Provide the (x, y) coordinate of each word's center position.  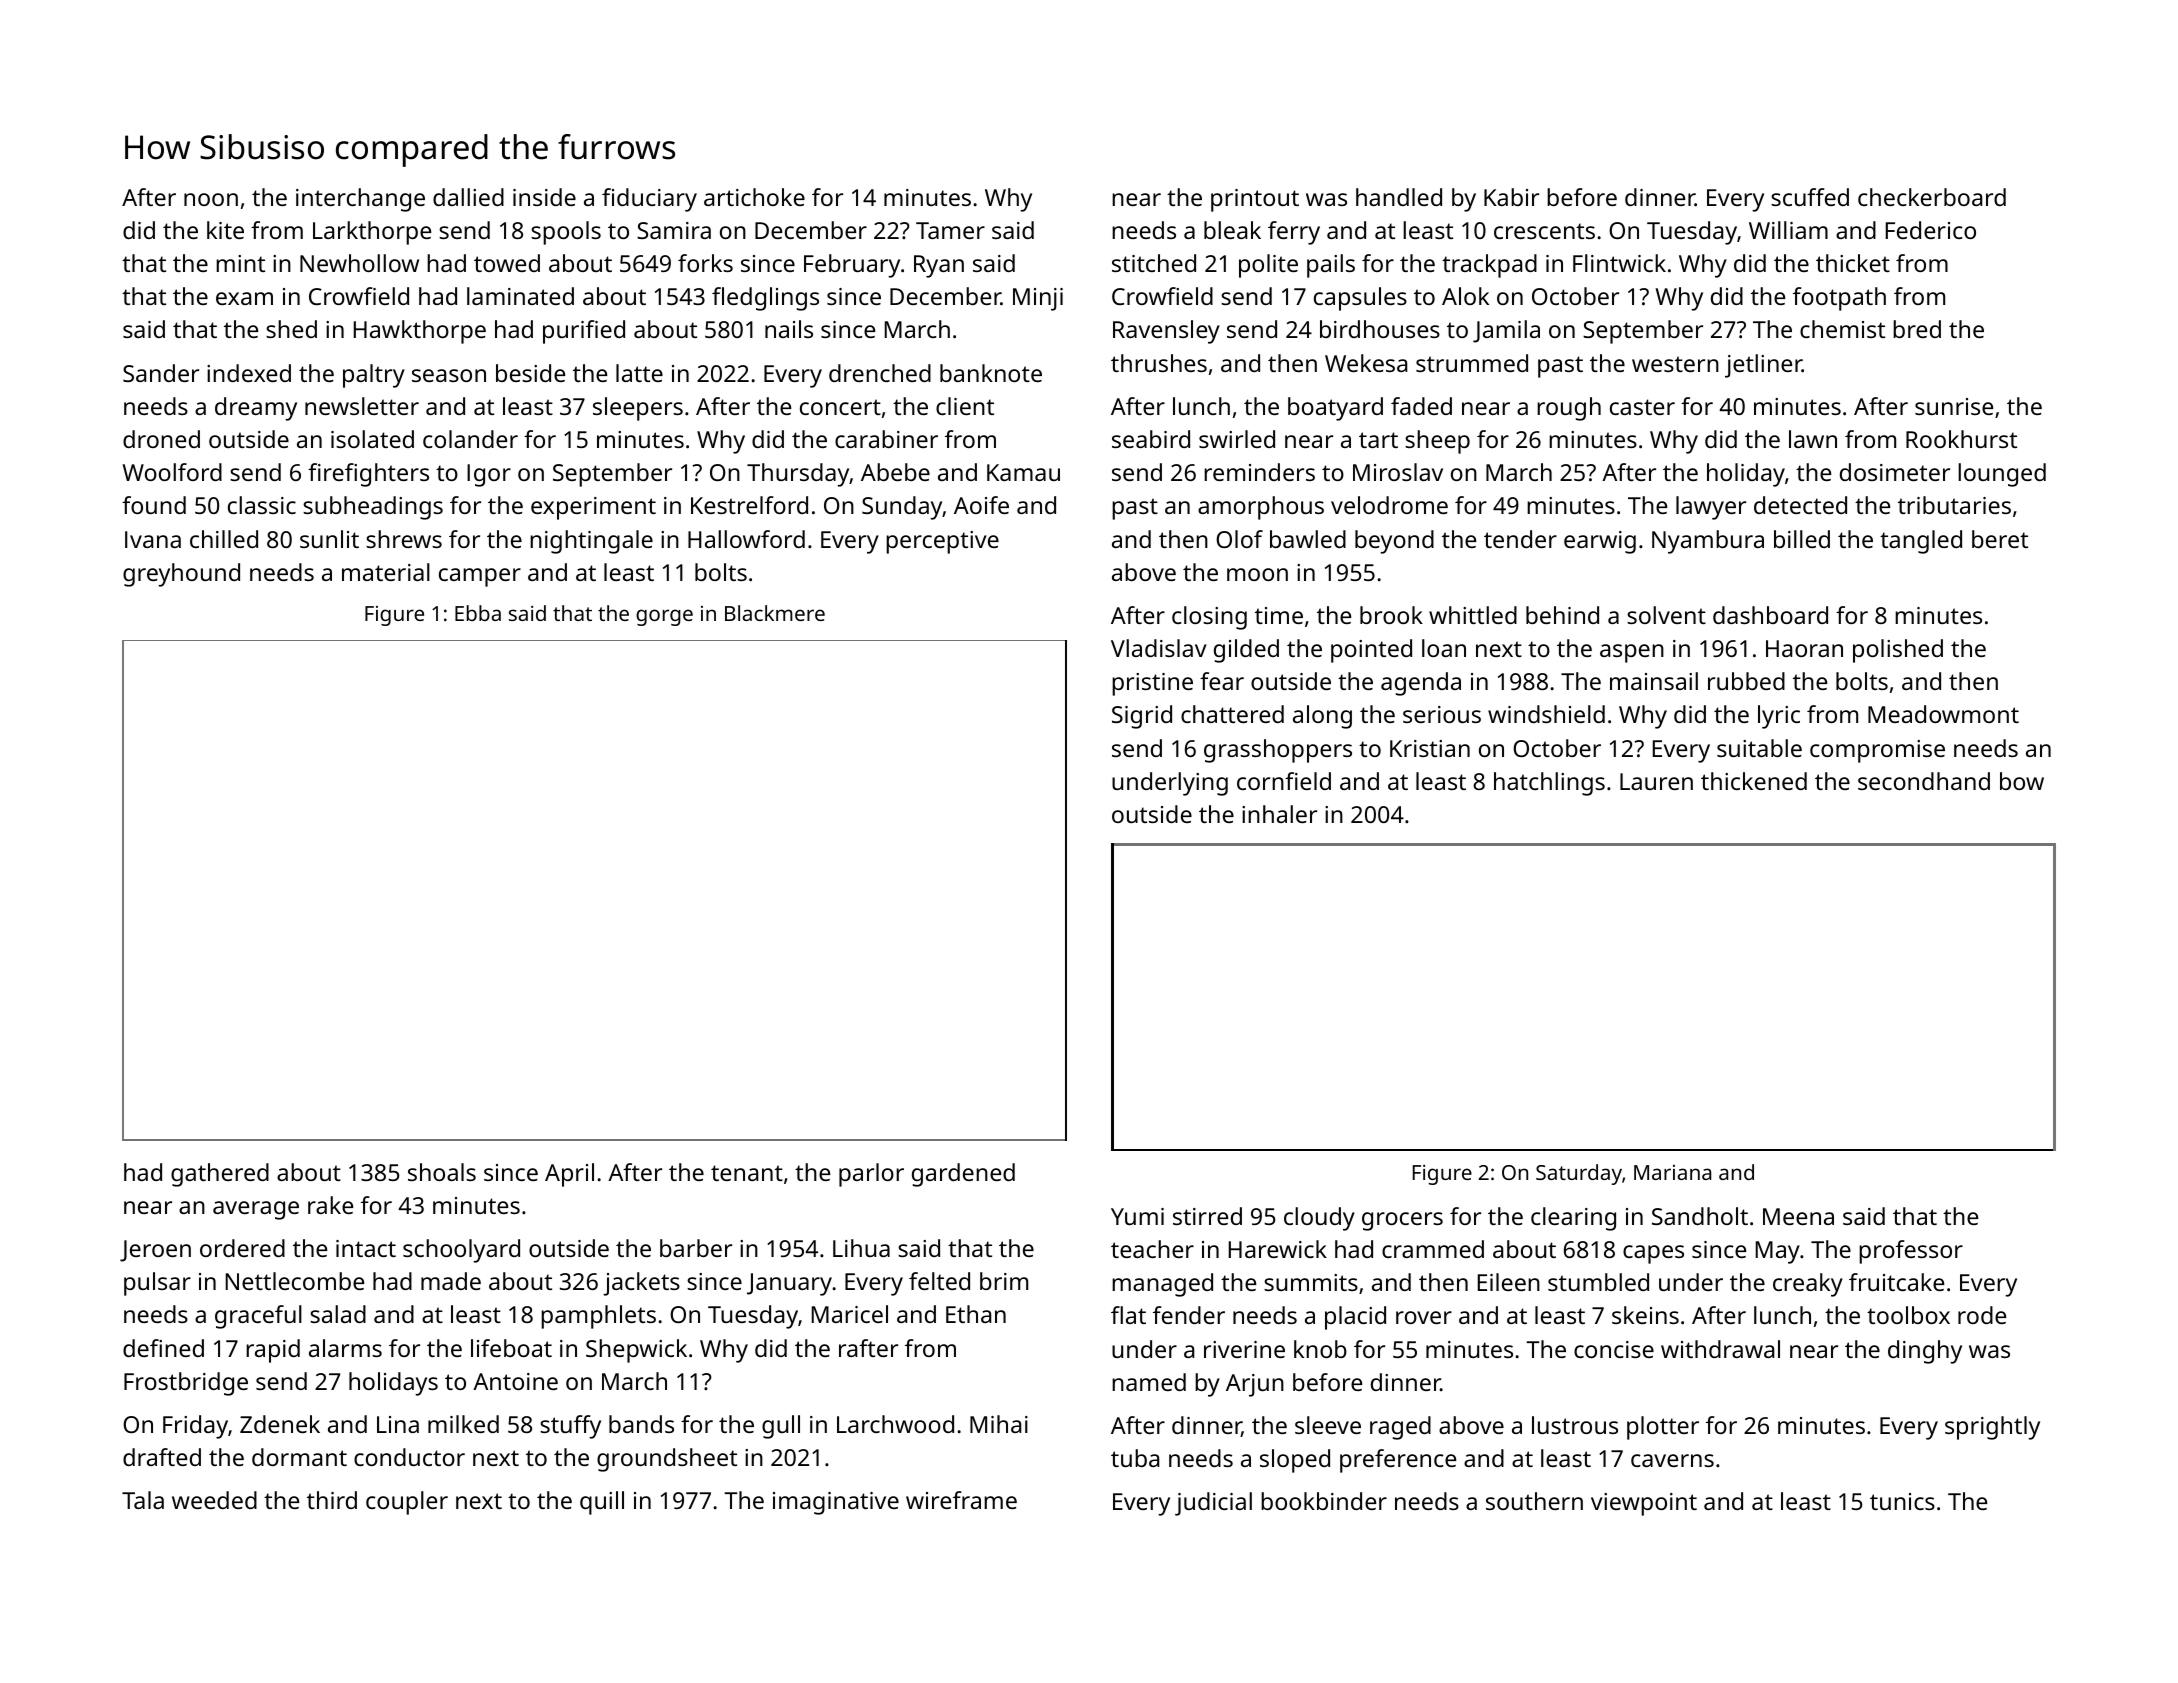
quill (602, 1503)
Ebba (478, 613)
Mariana (1672, 1172)
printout (1255, 200)
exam (244, 298)
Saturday (1579, 1174)
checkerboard (1932, 197)
